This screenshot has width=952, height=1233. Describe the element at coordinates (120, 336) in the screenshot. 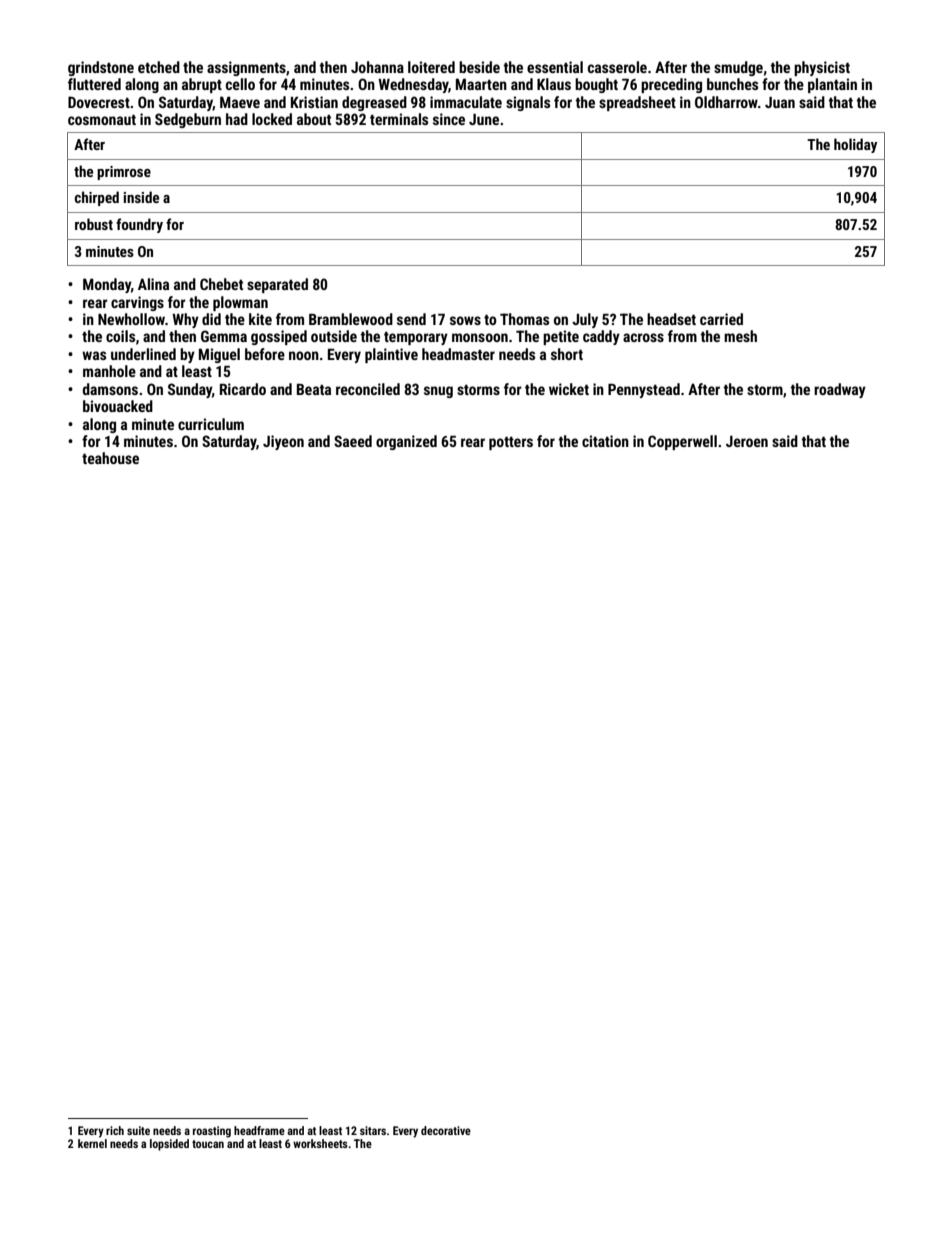

I see `coils` at that location.
